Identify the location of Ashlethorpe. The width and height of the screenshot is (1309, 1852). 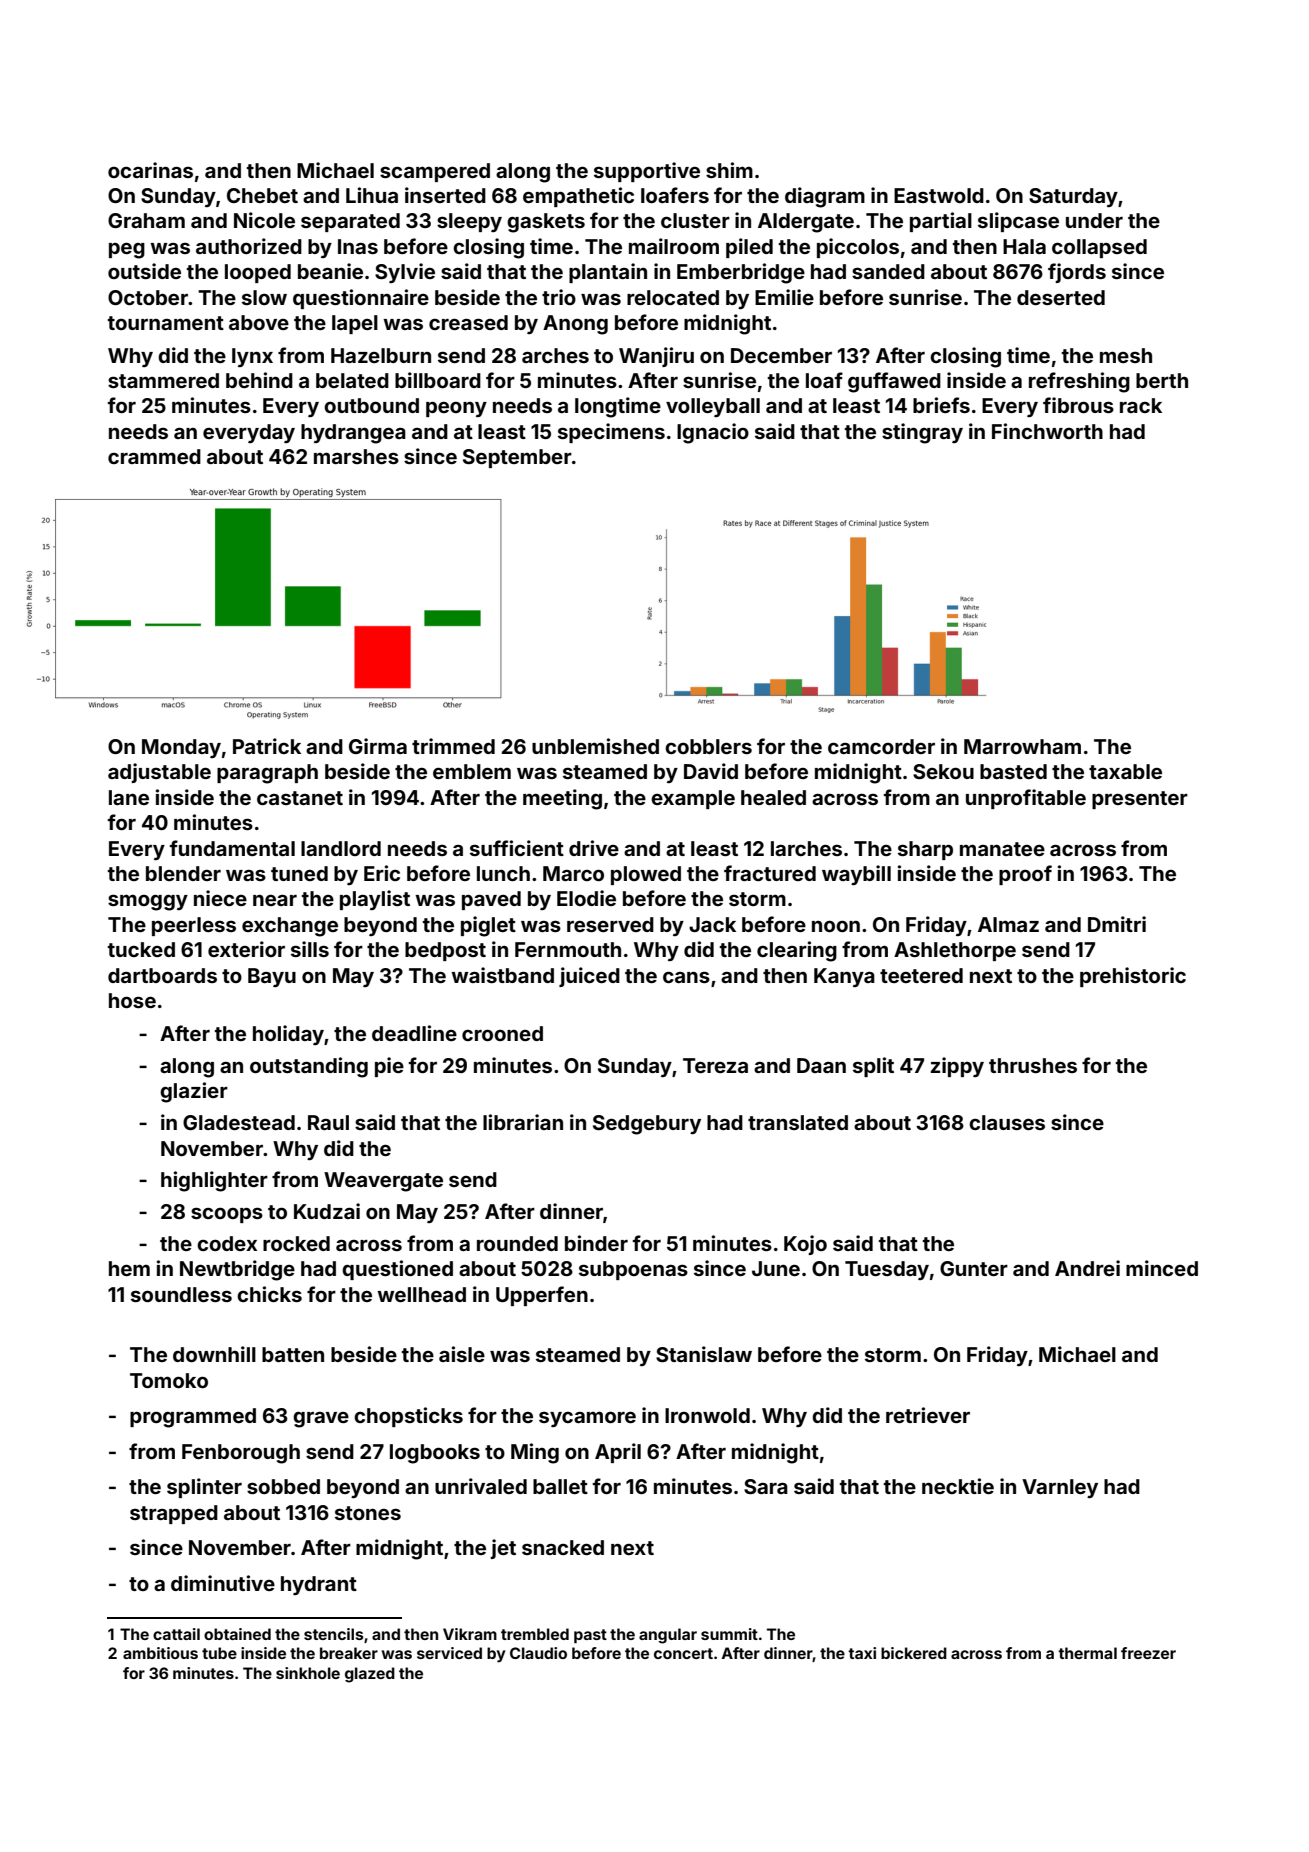
(955, 951).
